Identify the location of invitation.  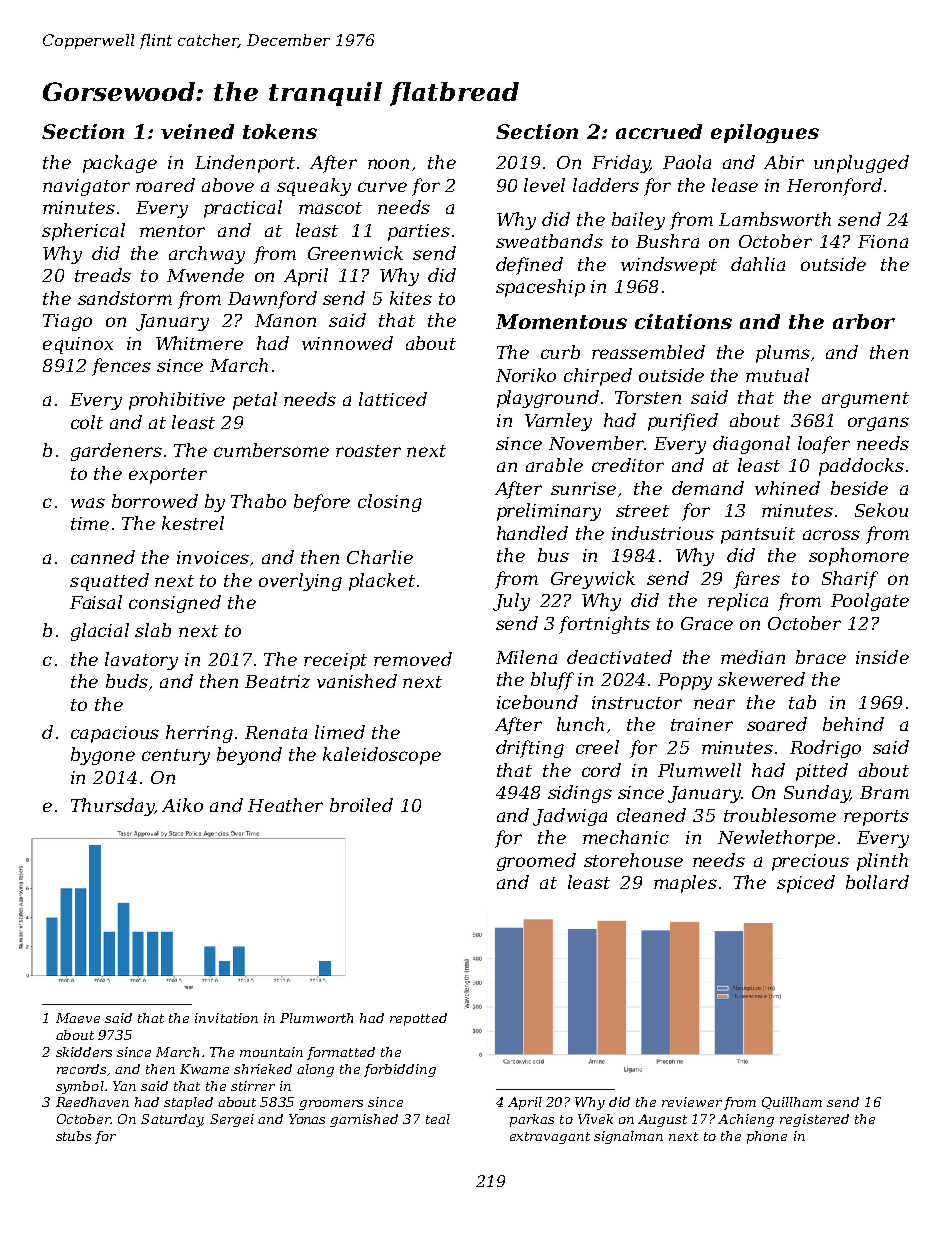
(226, 1018).
